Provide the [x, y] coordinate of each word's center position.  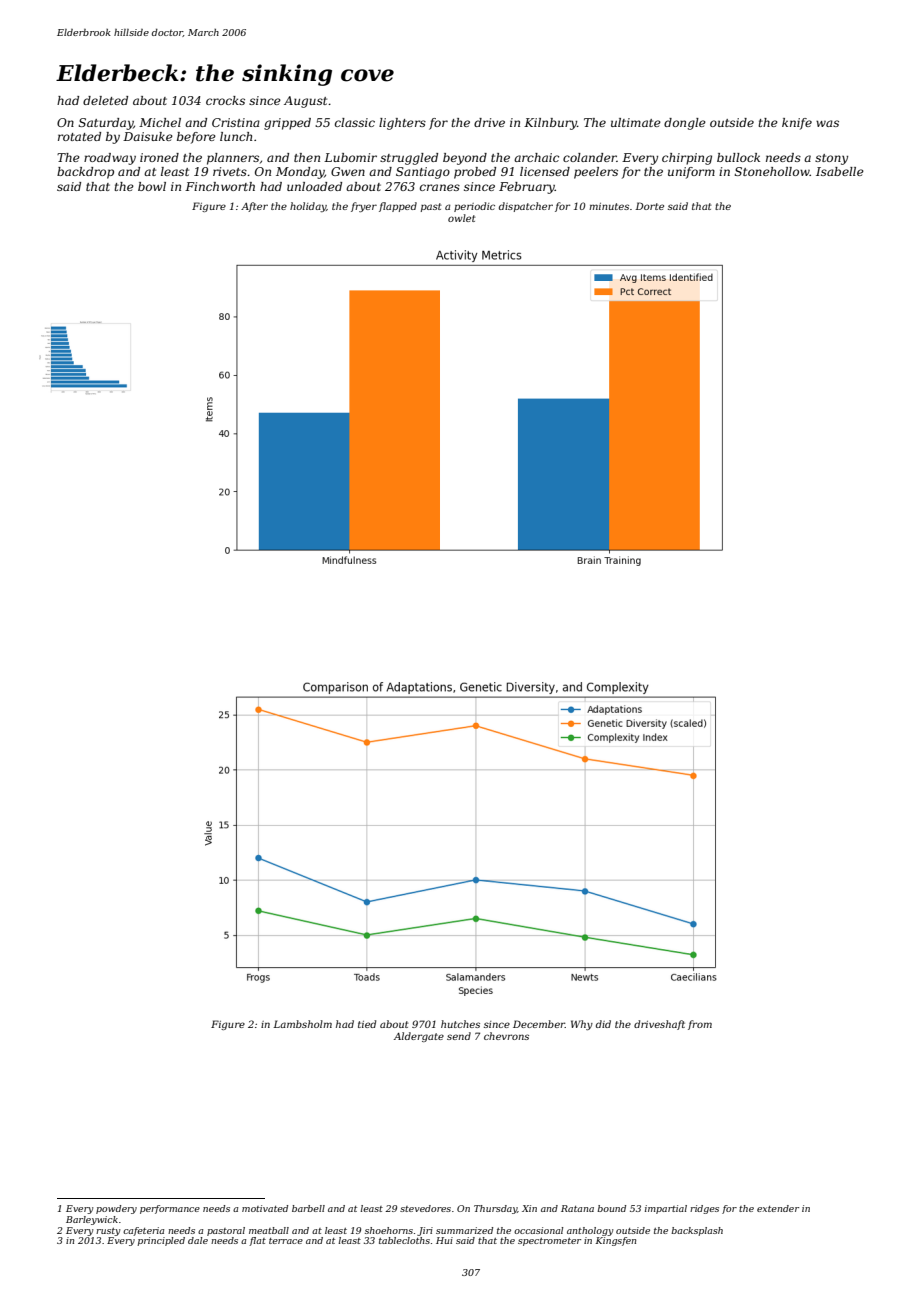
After [254, 207]
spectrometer [549, 1242]
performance [170, 1209]
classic [355, 122]
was [827, 123]
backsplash [697, 1231]
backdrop [85, 173]
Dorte [649, 206]
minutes [609, 206]
